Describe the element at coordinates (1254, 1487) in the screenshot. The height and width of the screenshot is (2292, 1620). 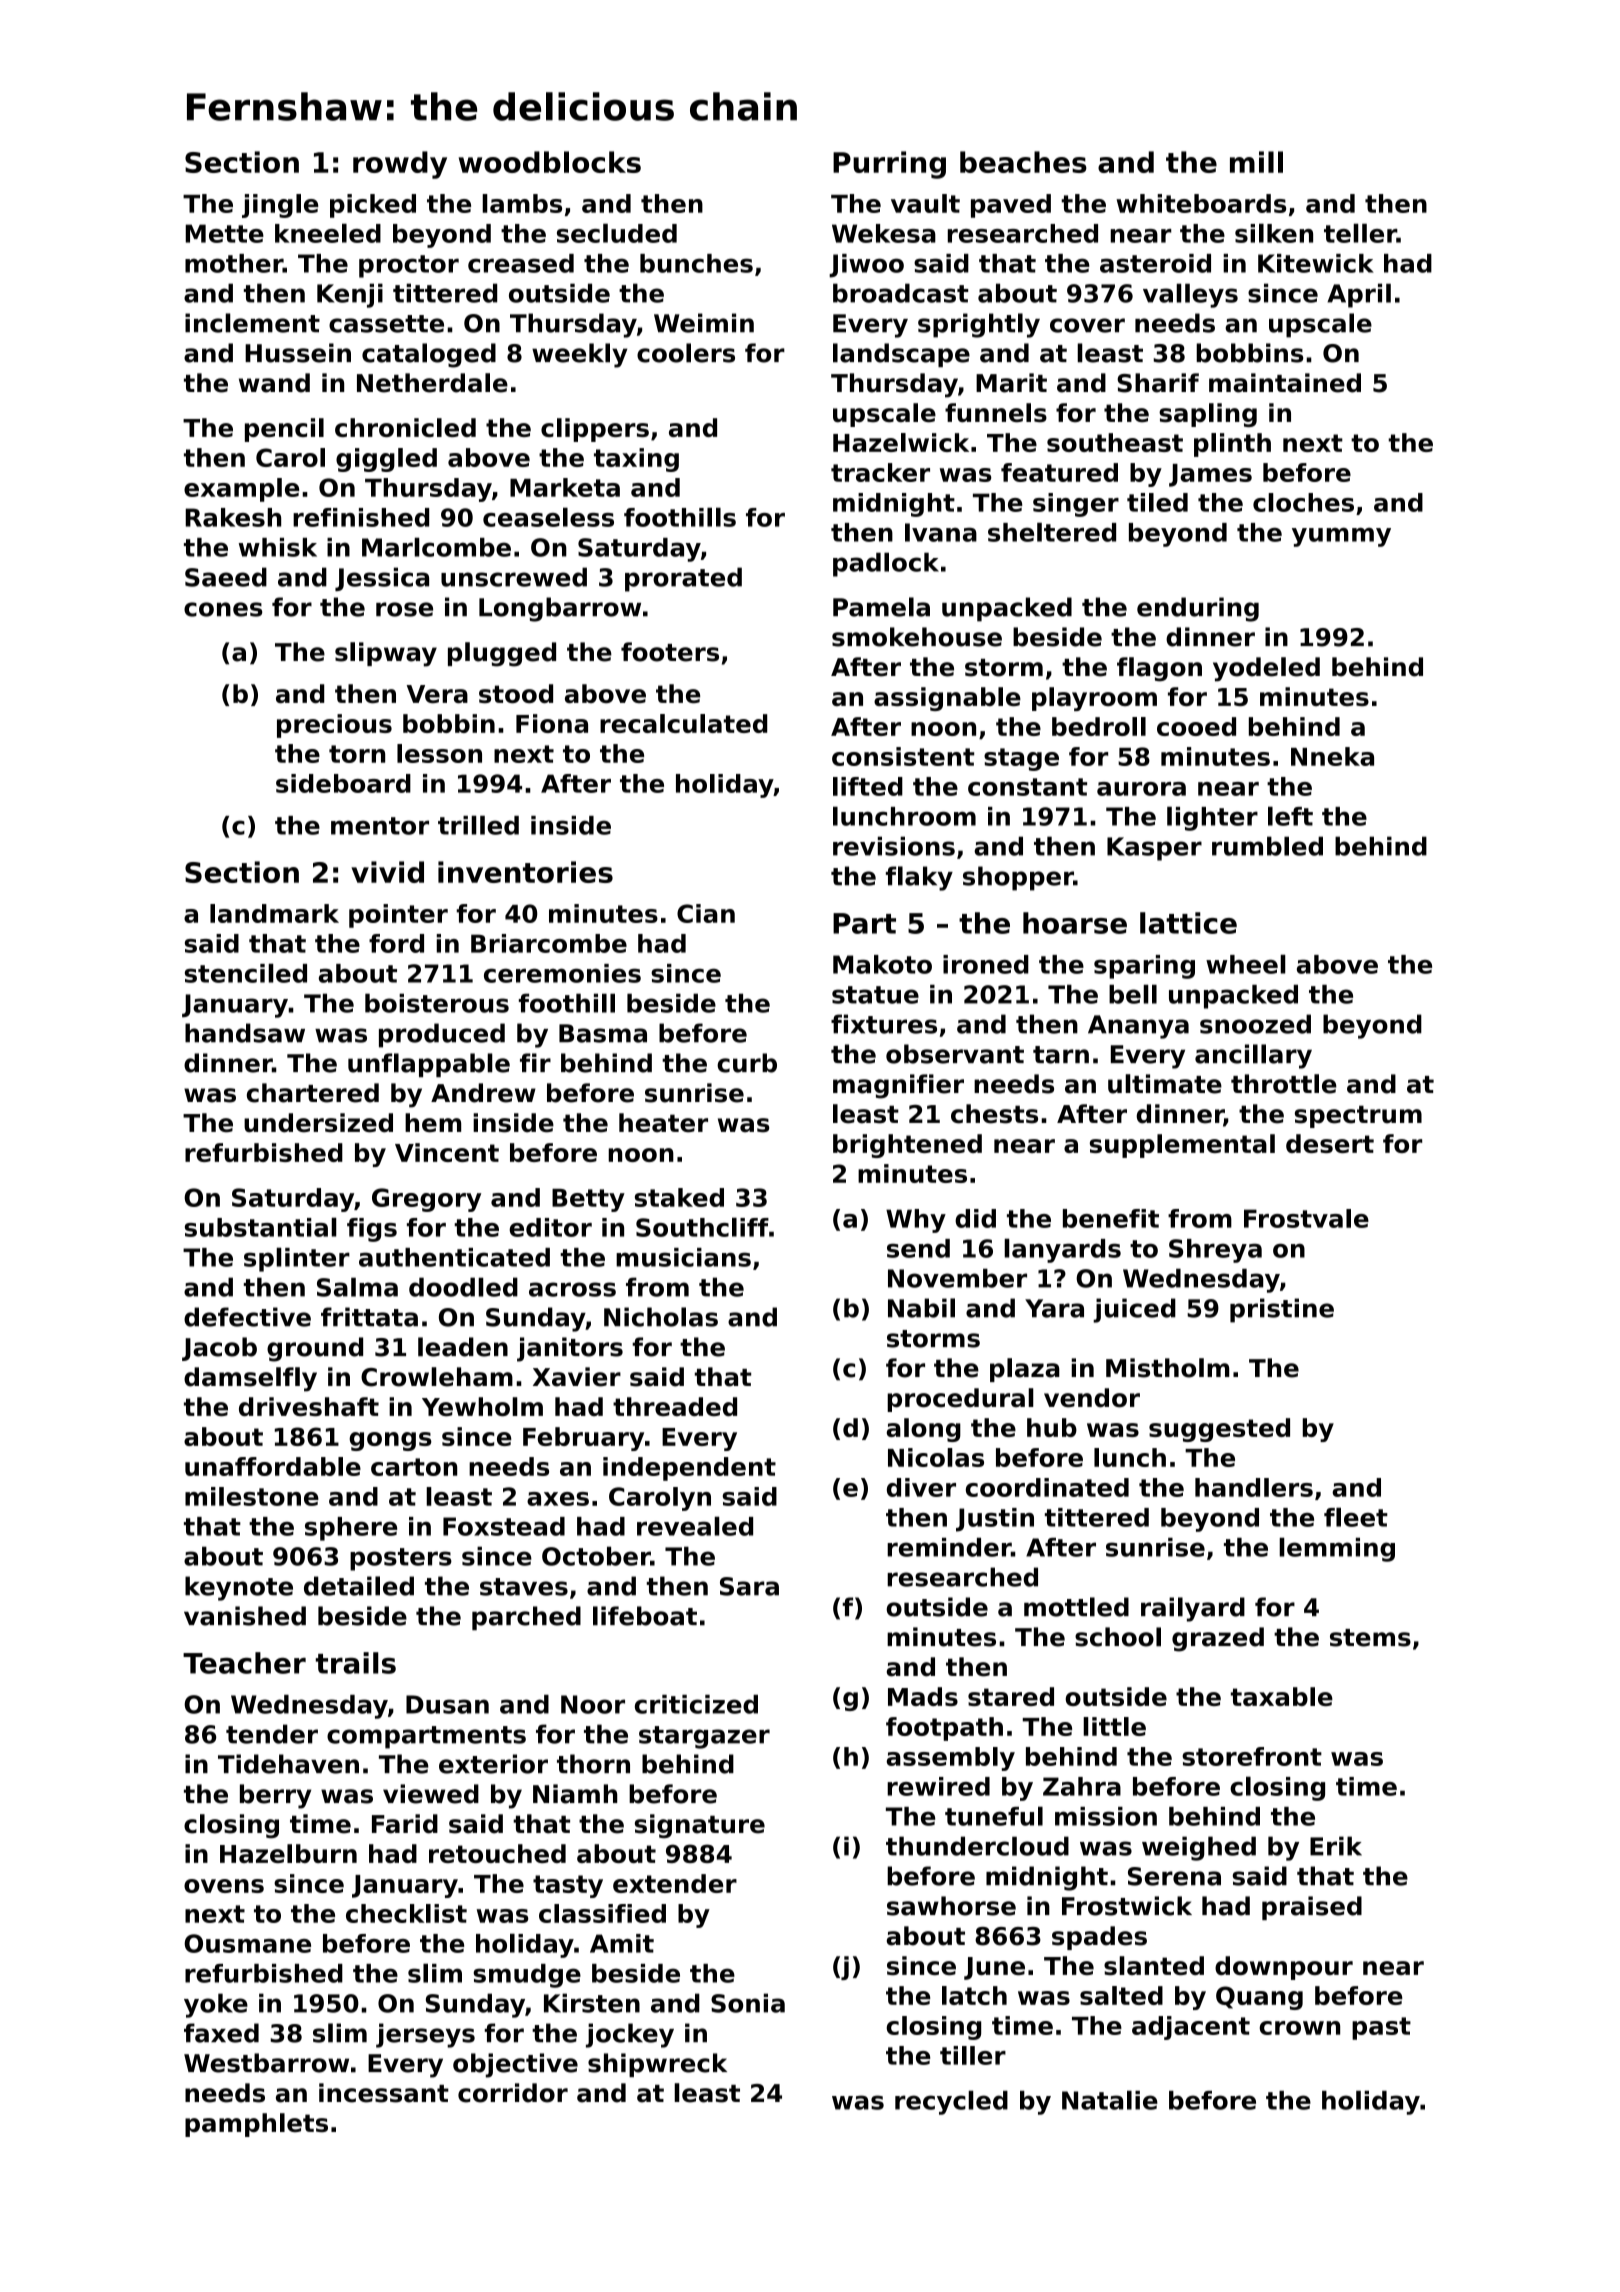
I see `handlers` at that location.
